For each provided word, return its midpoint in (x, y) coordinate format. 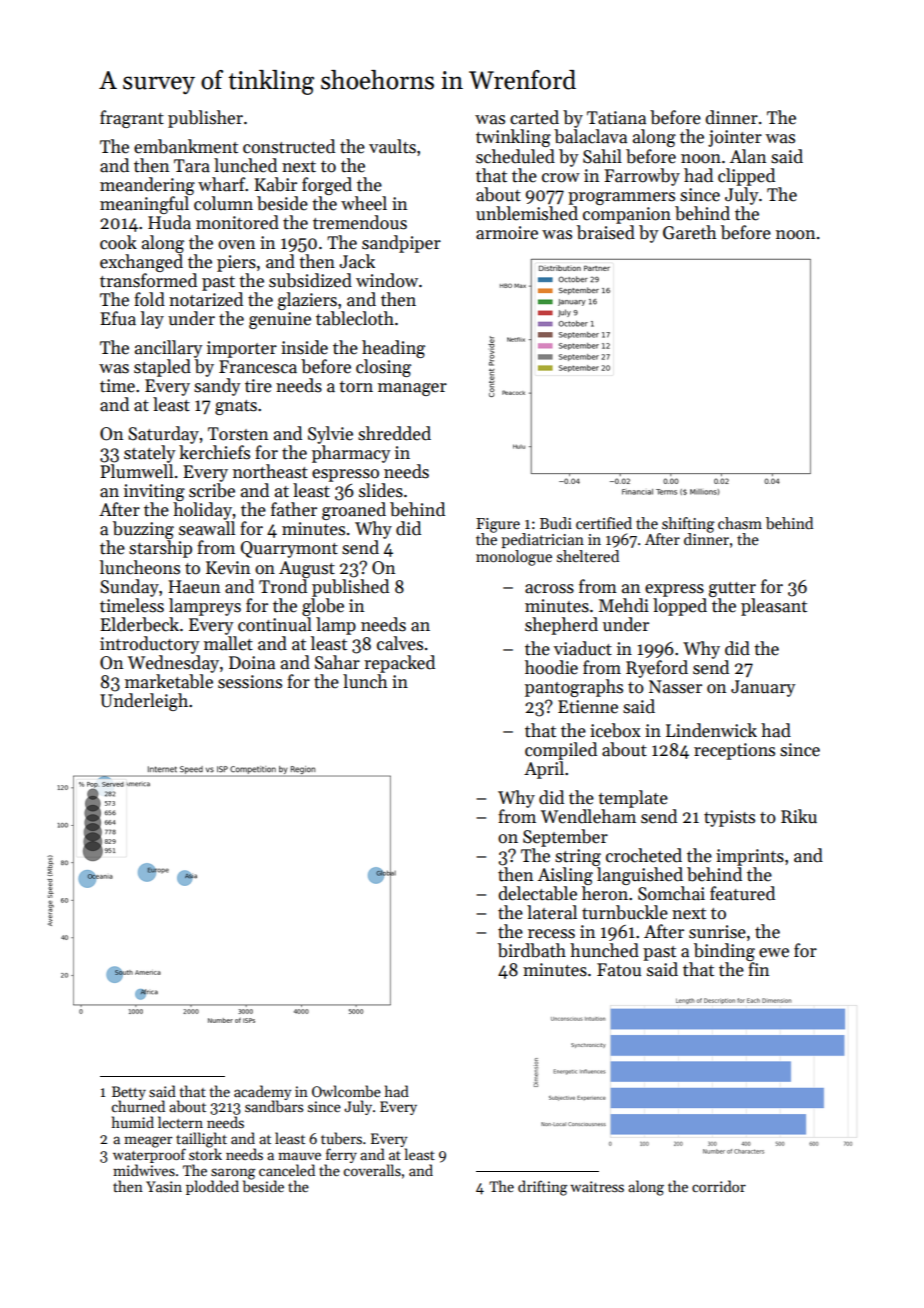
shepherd (561, 626)
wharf (222, 184)
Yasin (164, 1186)
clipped (746, 177)
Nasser (675, 687)
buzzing (143, 530)
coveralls (372, 1170)
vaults (392, 146)
